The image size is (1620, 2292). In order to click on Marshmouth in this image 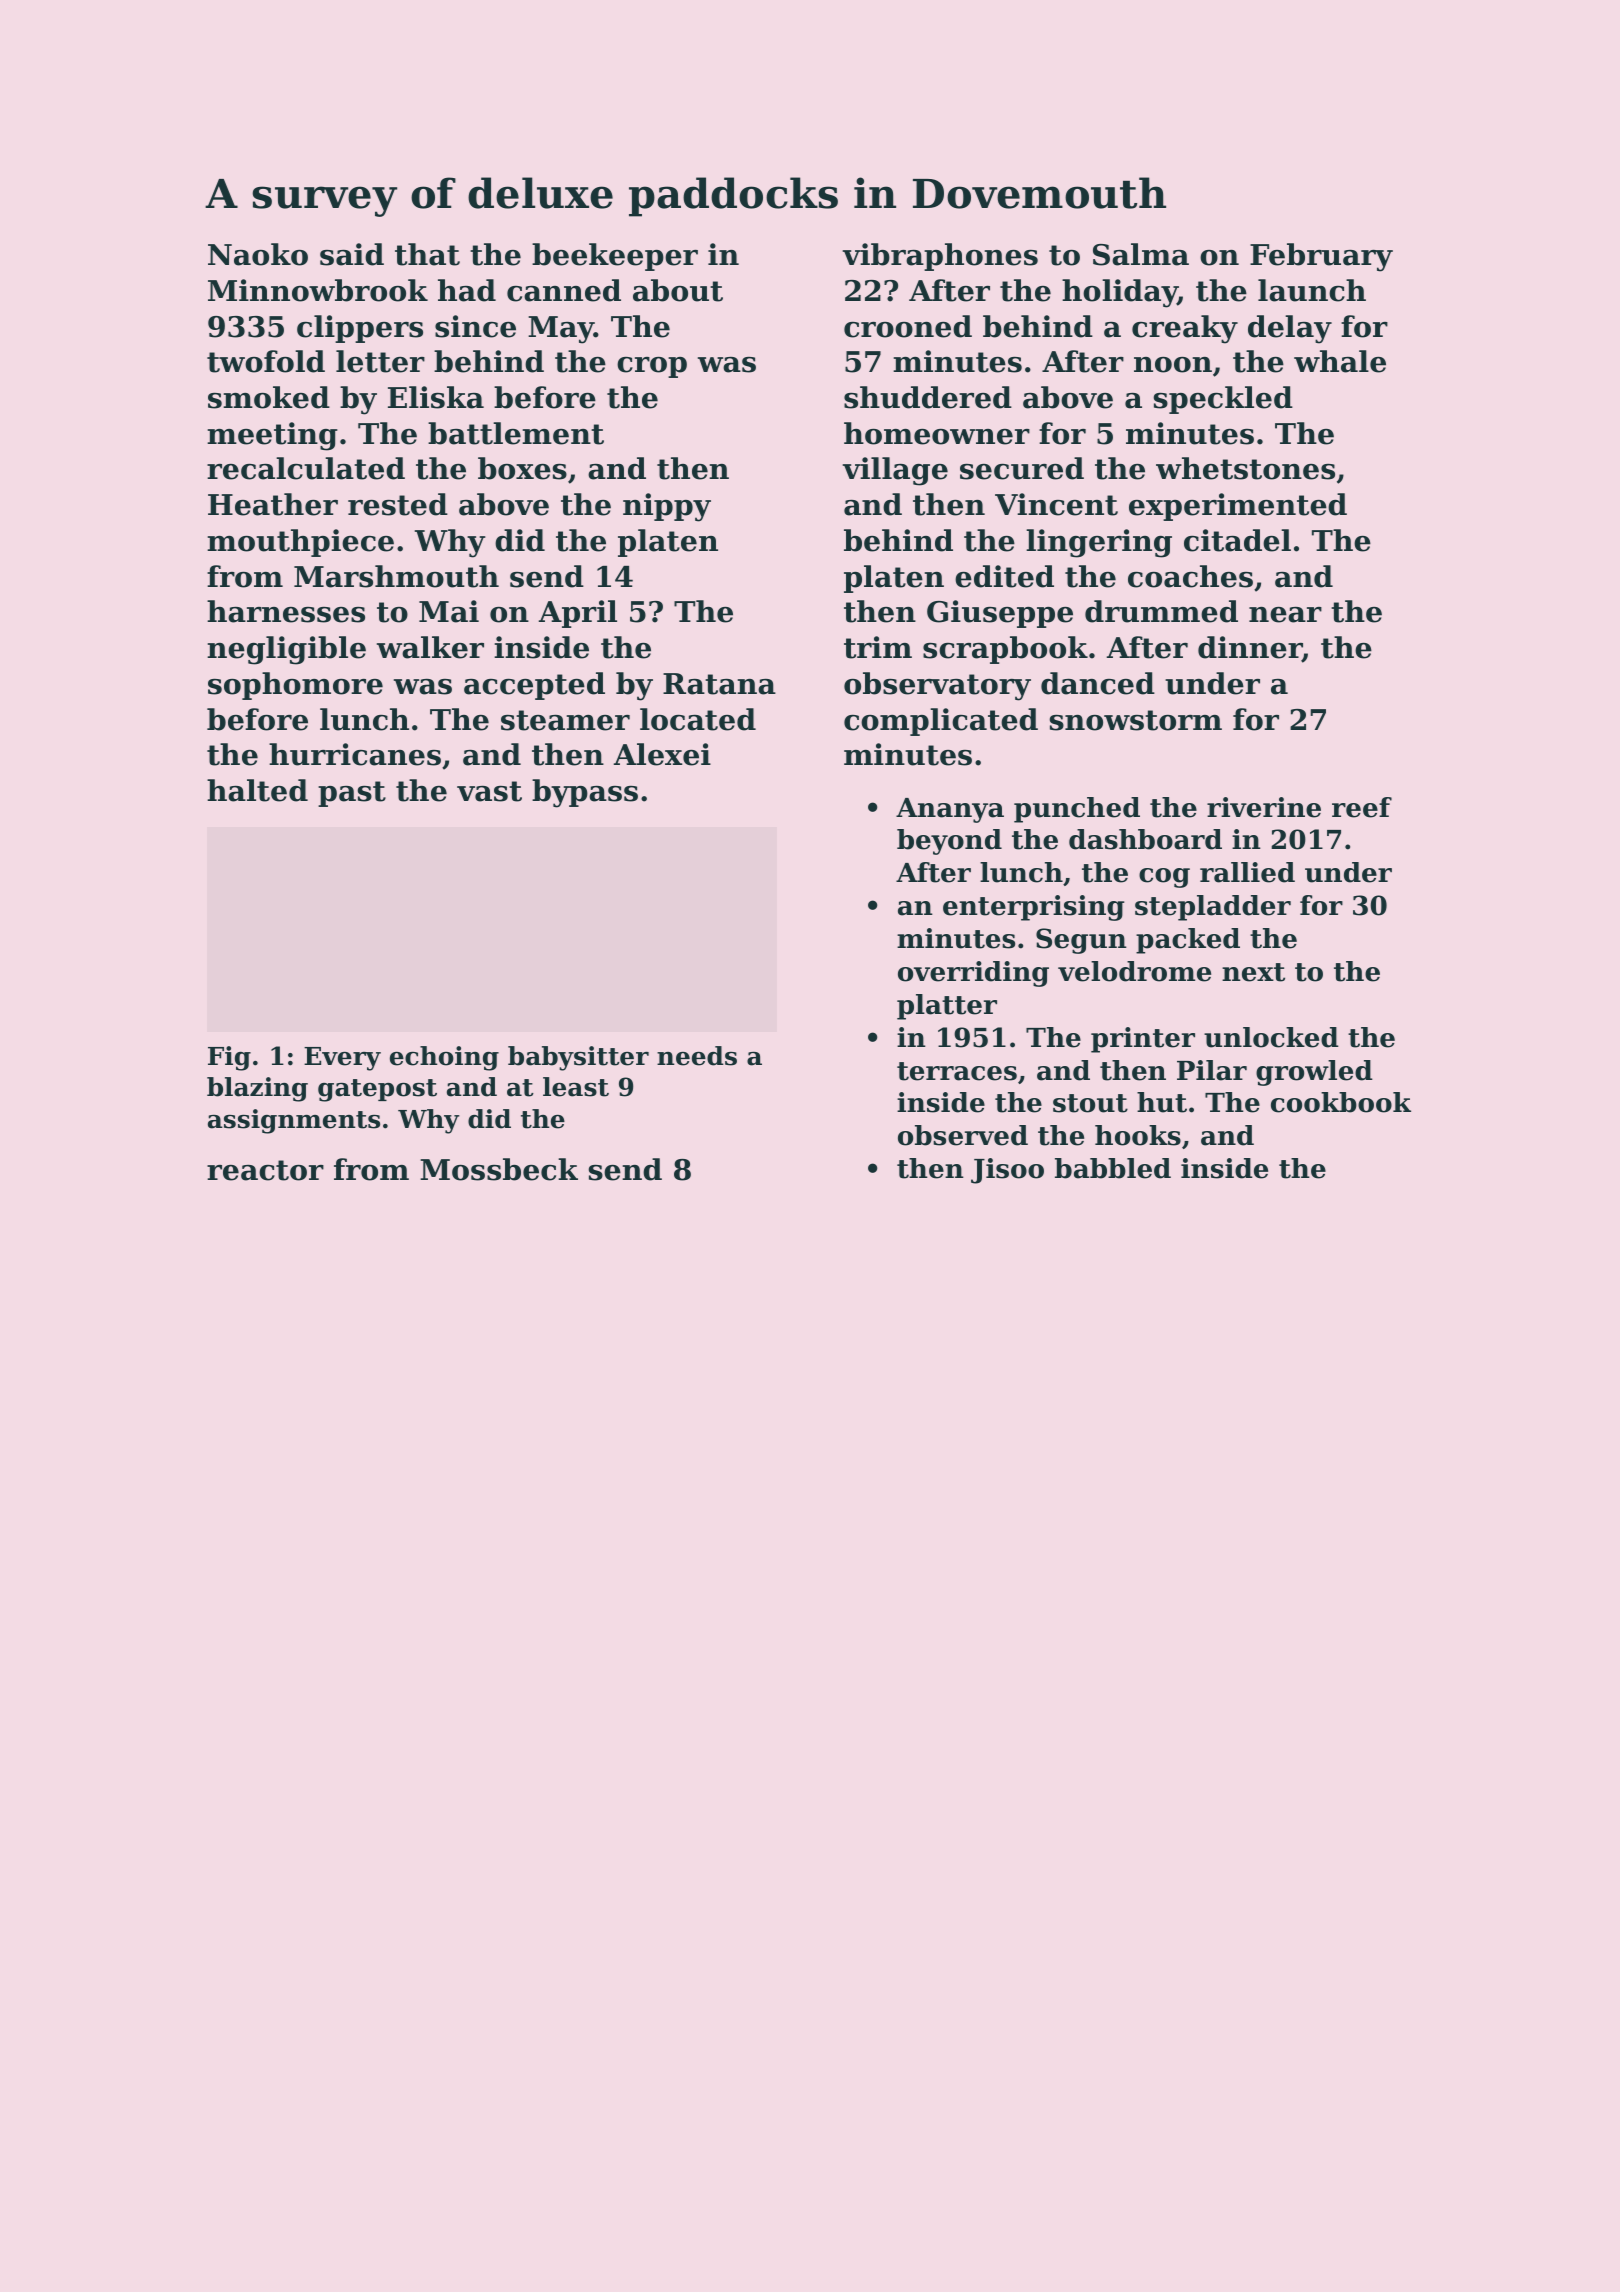, I will do `click(396, 576)`.
